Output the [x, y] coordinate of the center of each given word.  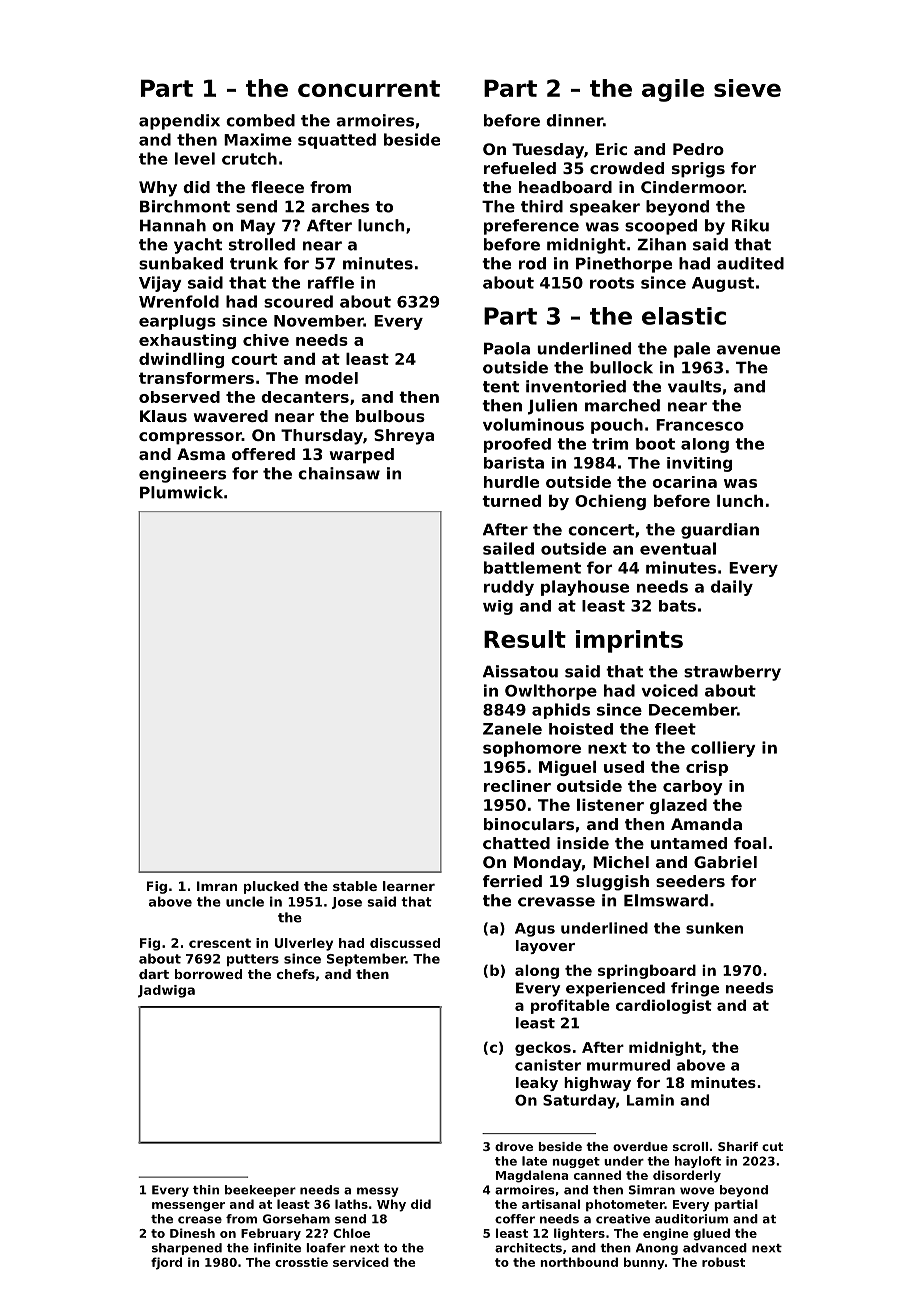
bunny [644, 1263]
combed [260, 120]
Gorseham [296, 1219]
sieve [747, 88]
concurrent [369, 88]
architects [528, 1248]
